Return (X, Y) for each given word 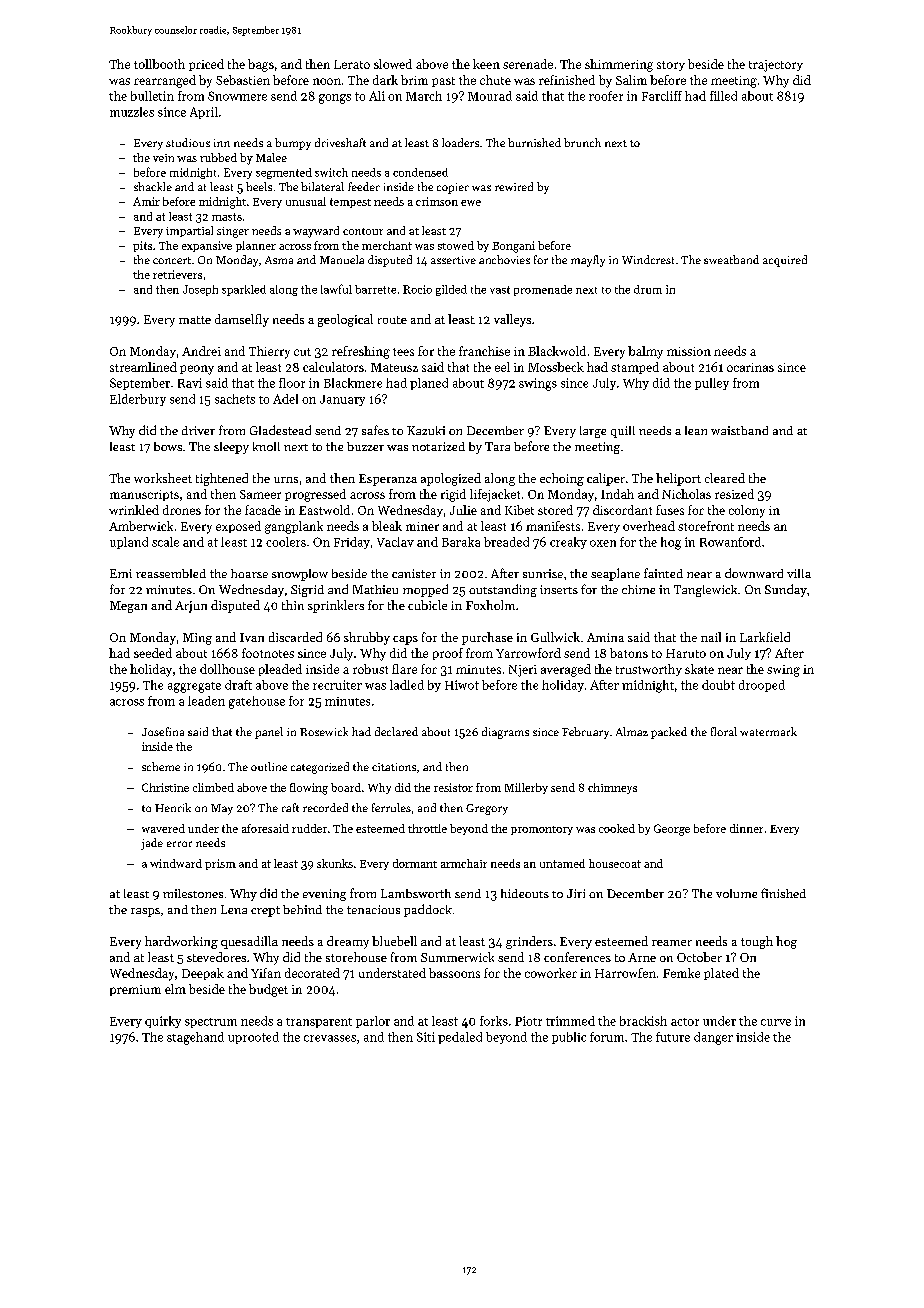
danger (713, 1038)
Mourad (490, 96)
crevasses (330, 1038)
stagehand (195, 1038)
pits (142, 246)
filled (723, 96)
